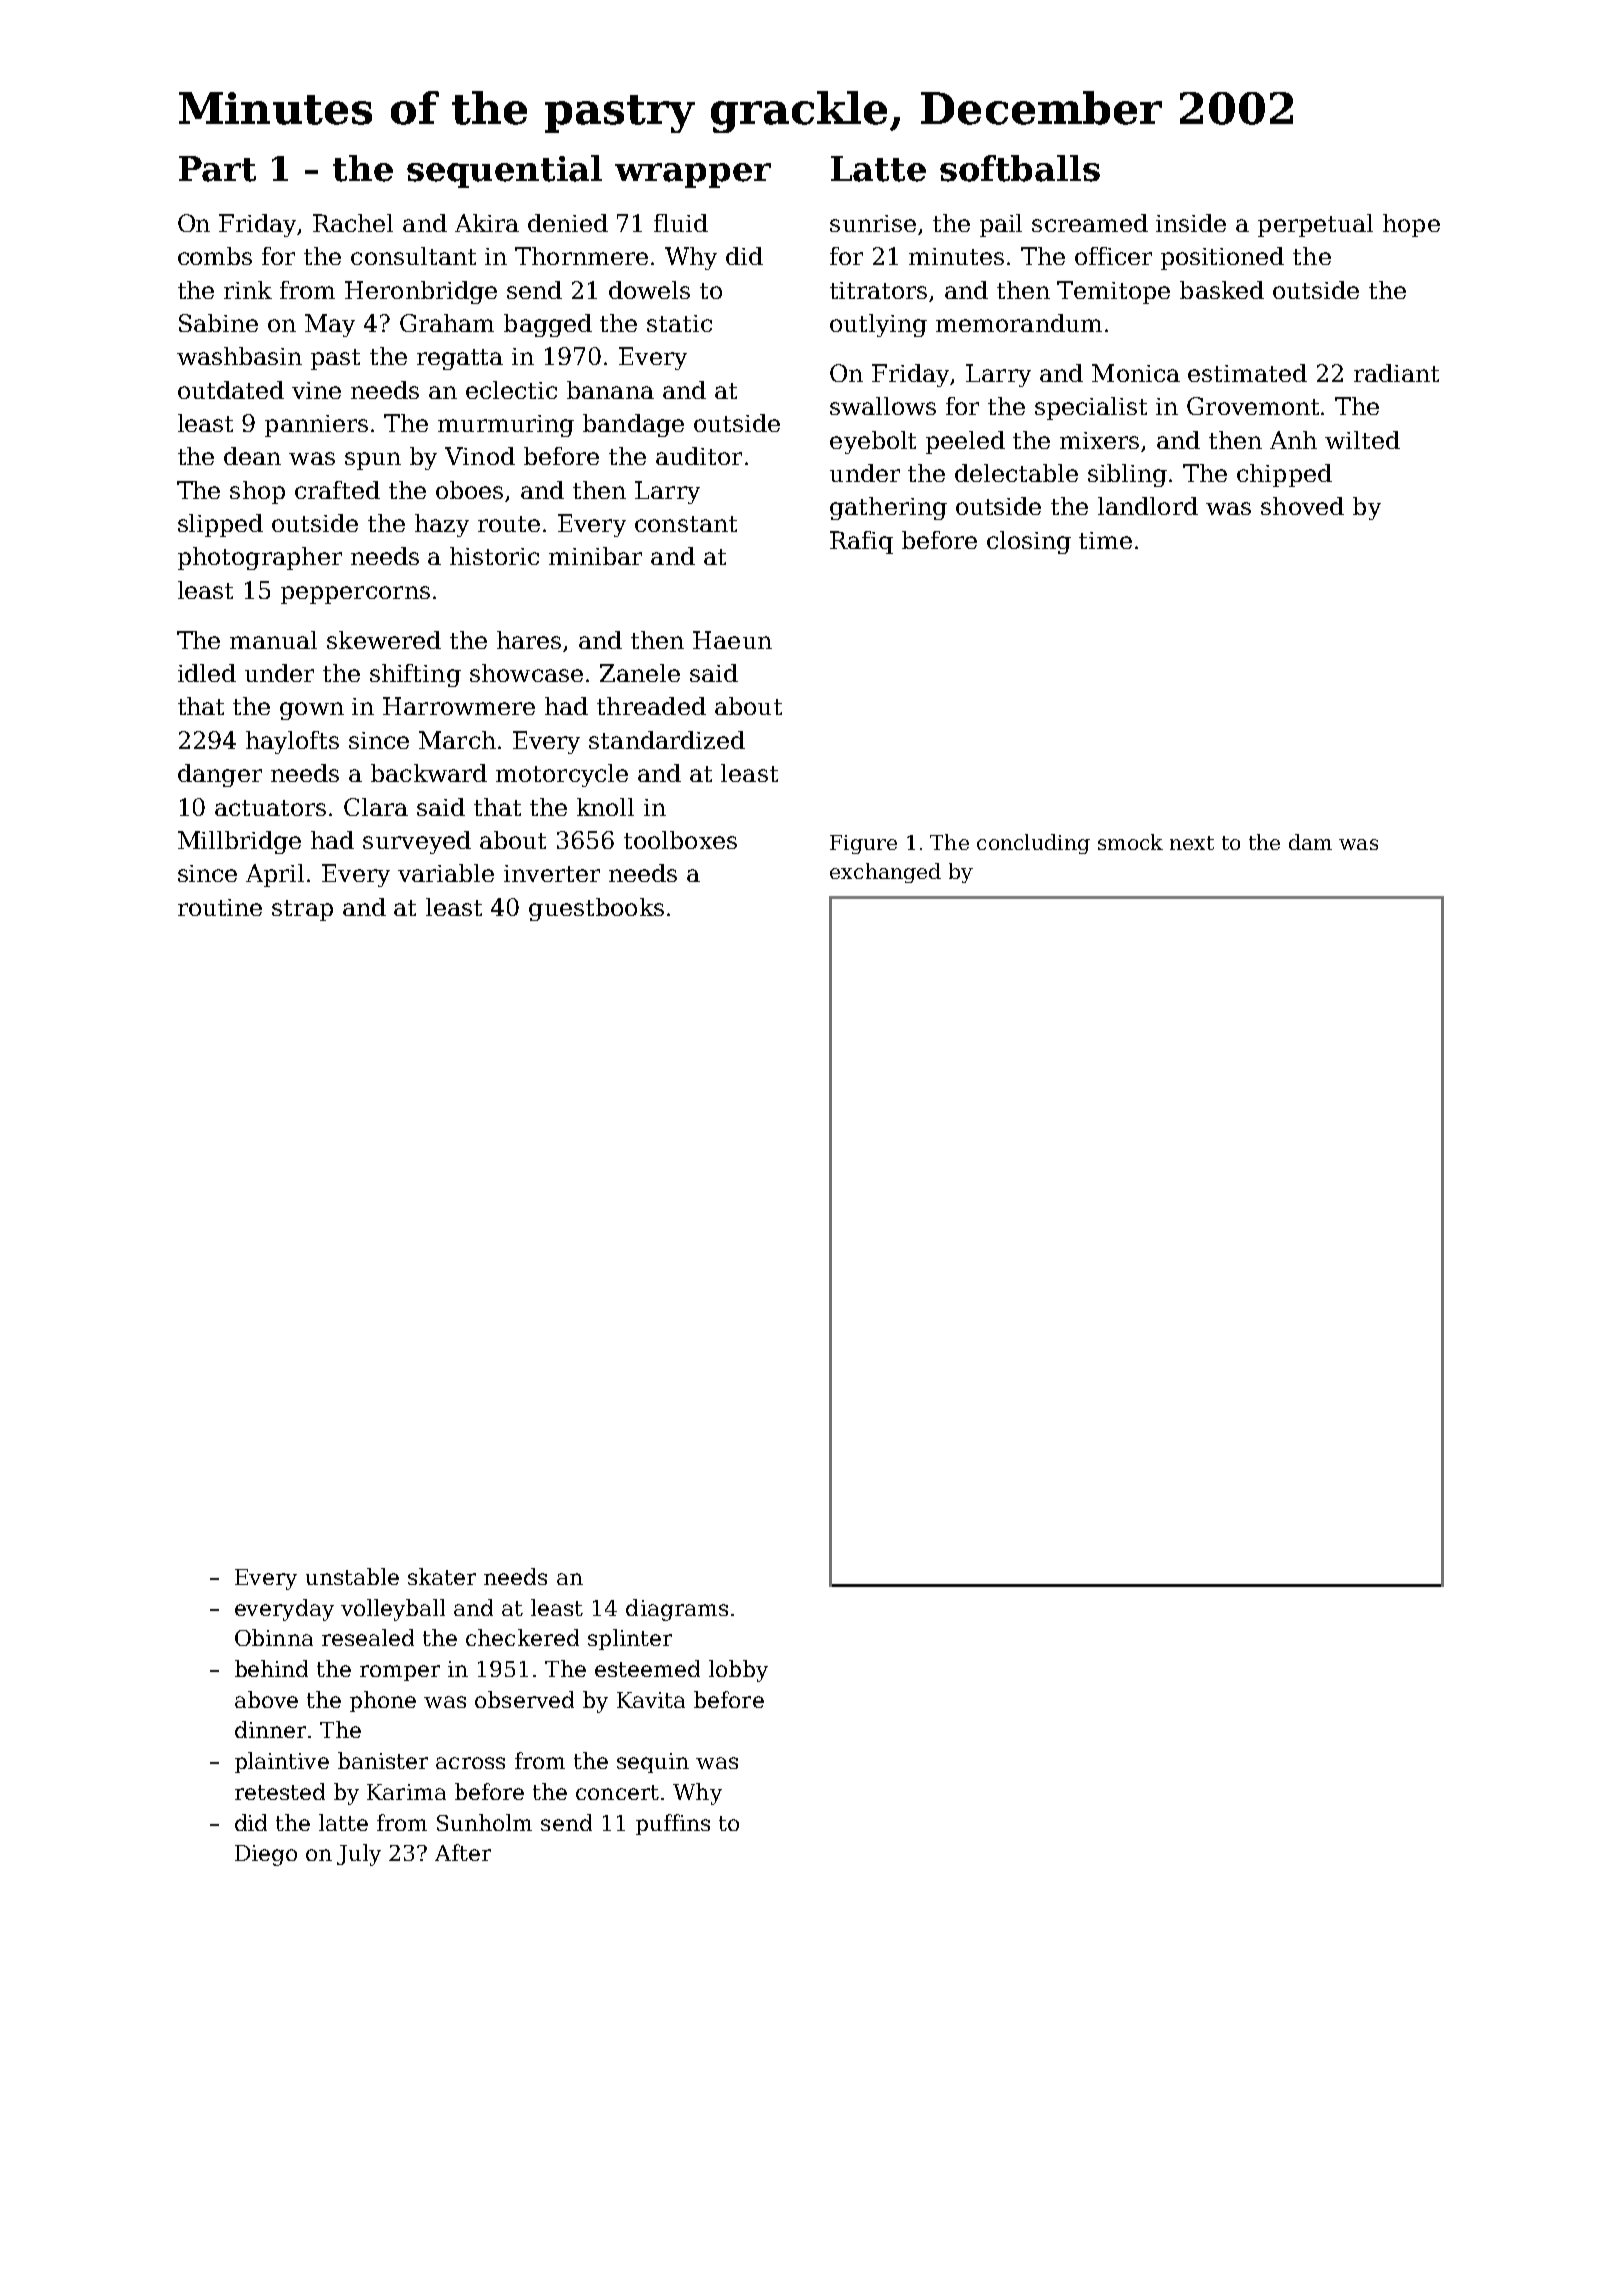  What do you see at coordinates (1310, 842) in the screenshot?
I see `dam` at bounding box center [1310, 842].
